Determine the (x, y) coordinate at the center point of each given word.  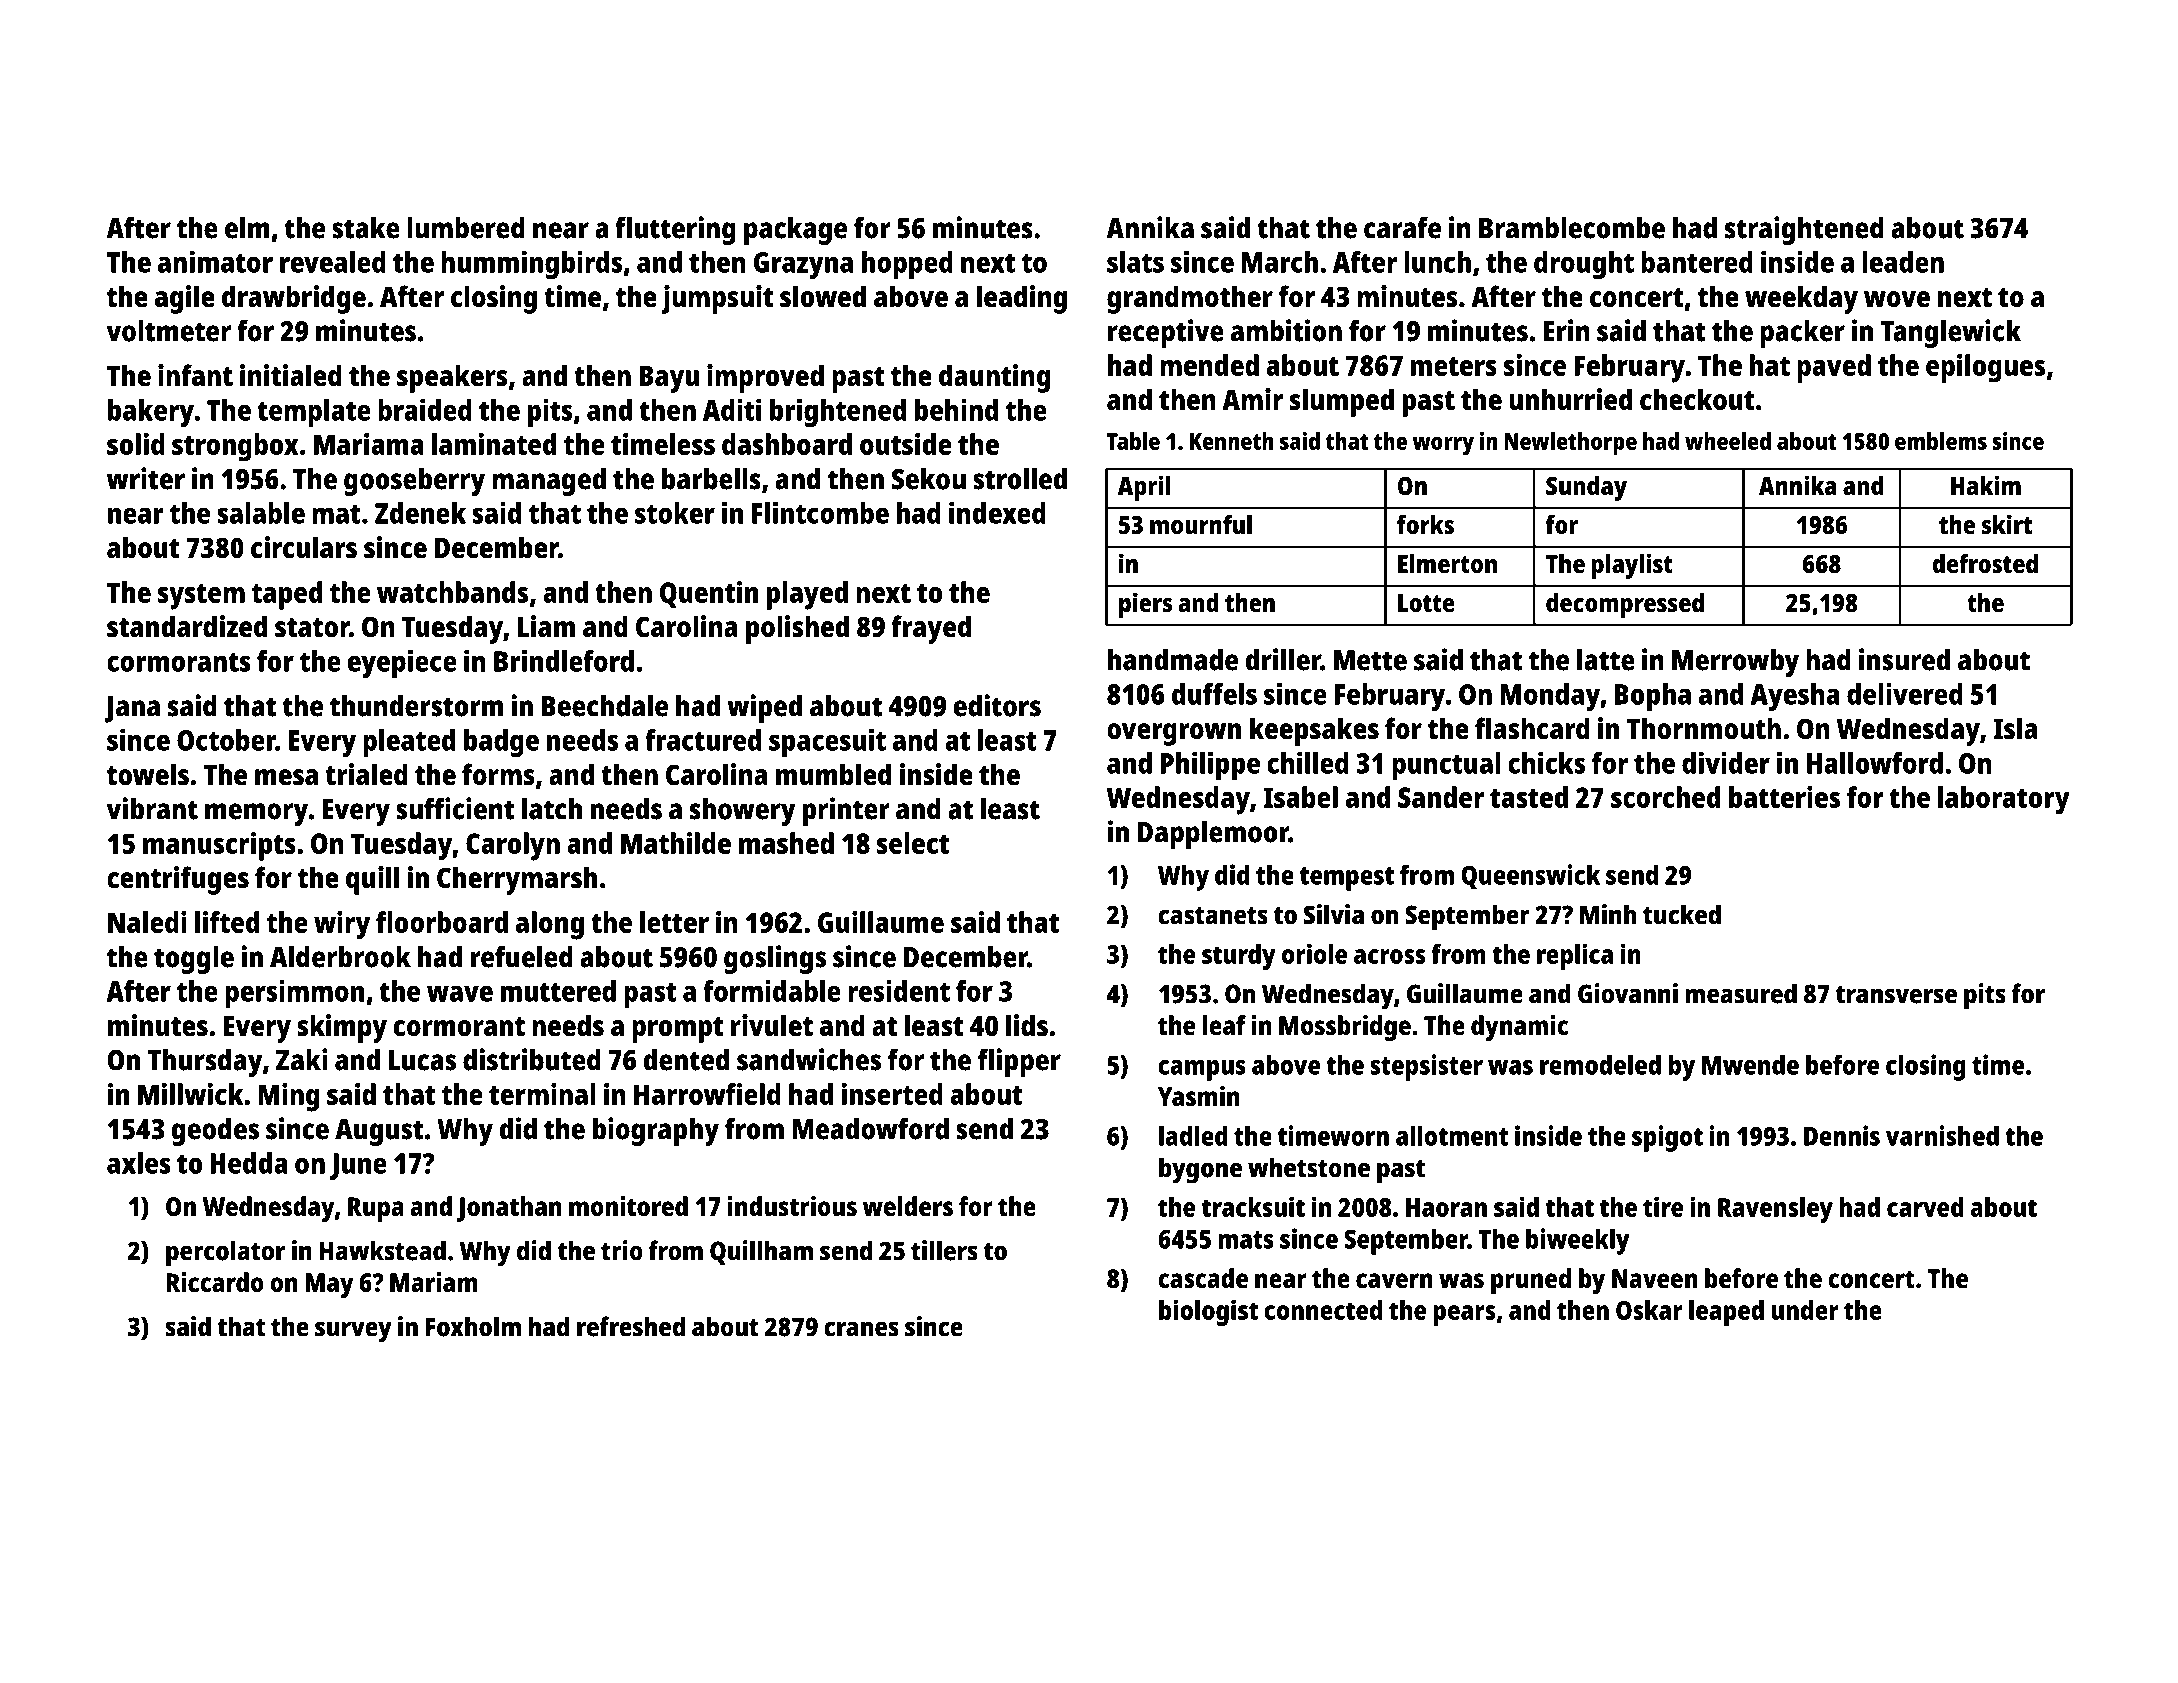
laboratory (2004, 800)
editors (997, 705)
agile (185, 299)
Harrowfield (707, 1094)
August (379, 1132)
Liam (546, 626)
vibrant (152, 808)
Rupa (376, 1209)
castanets (1213, 916)
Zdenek (420, 513)
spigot (1667, 1138)
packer (1802, 334)
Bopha (1653, 697)
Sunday (1586, 488)
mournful (1201, 524)
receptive (1166, 333)
